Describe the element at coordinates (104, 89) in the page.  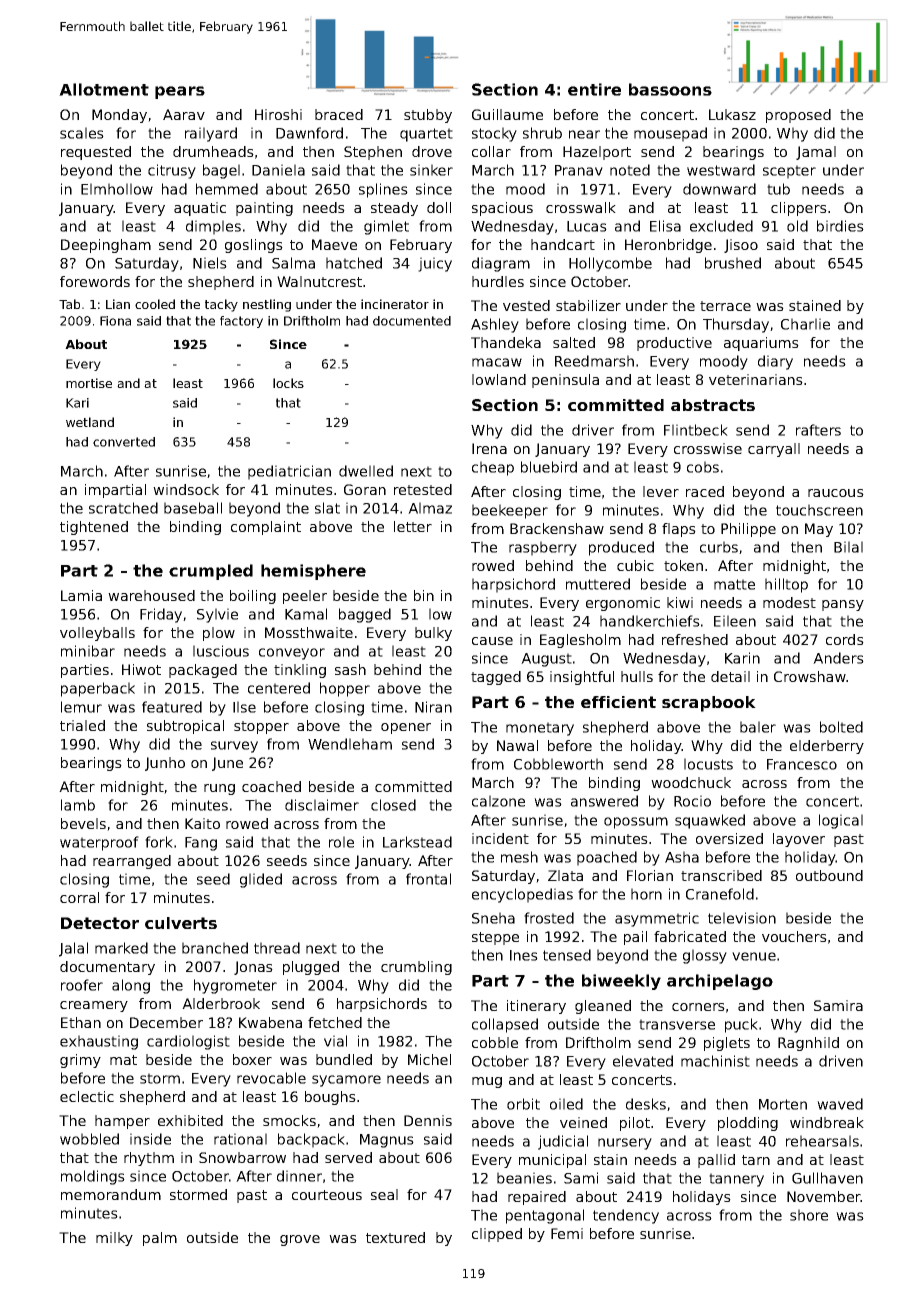
I see `Allotment` at that location.
